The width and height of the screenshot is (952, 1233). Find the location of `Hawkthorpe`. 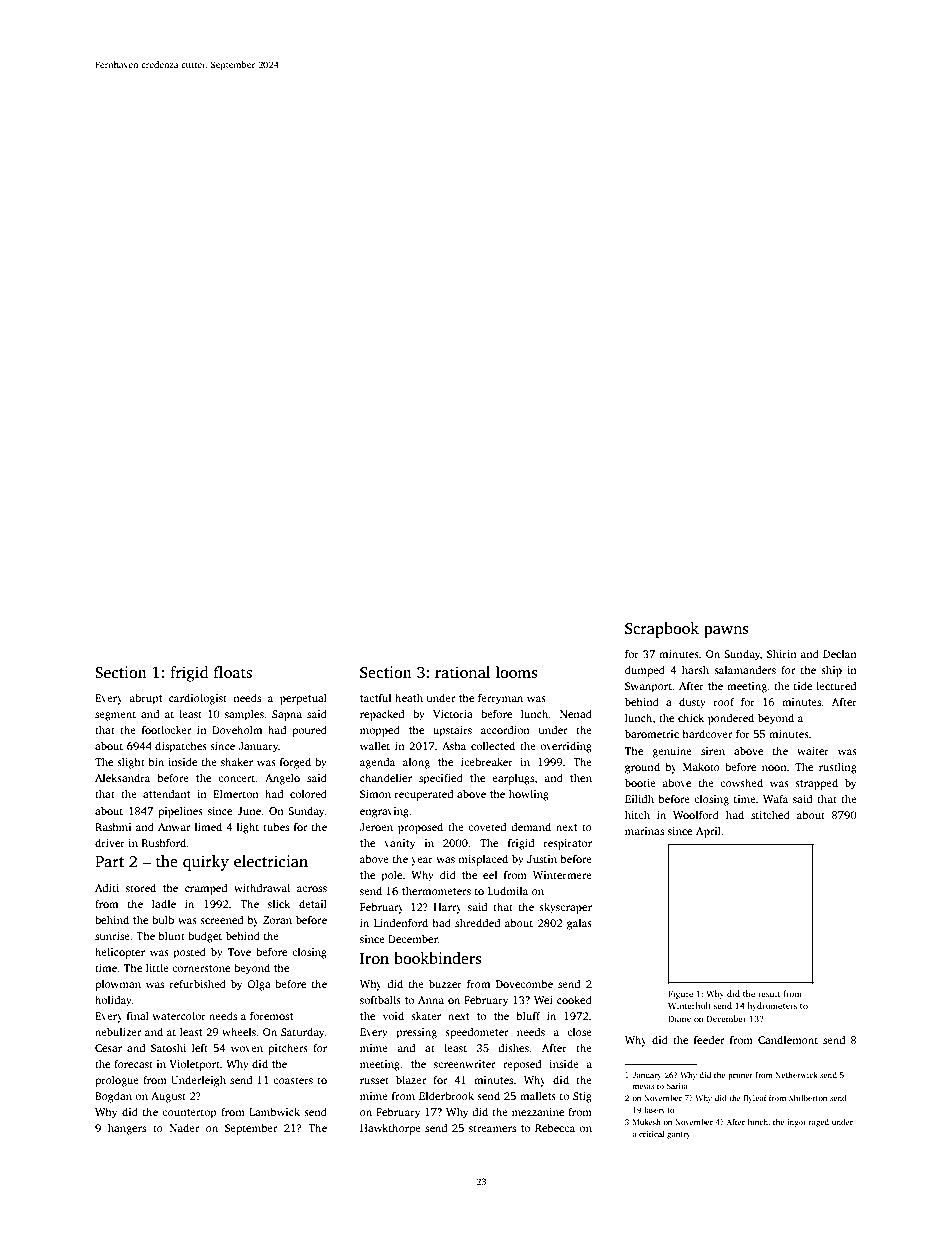

Hawkthorpe is located at coordinates (390, 1129).
